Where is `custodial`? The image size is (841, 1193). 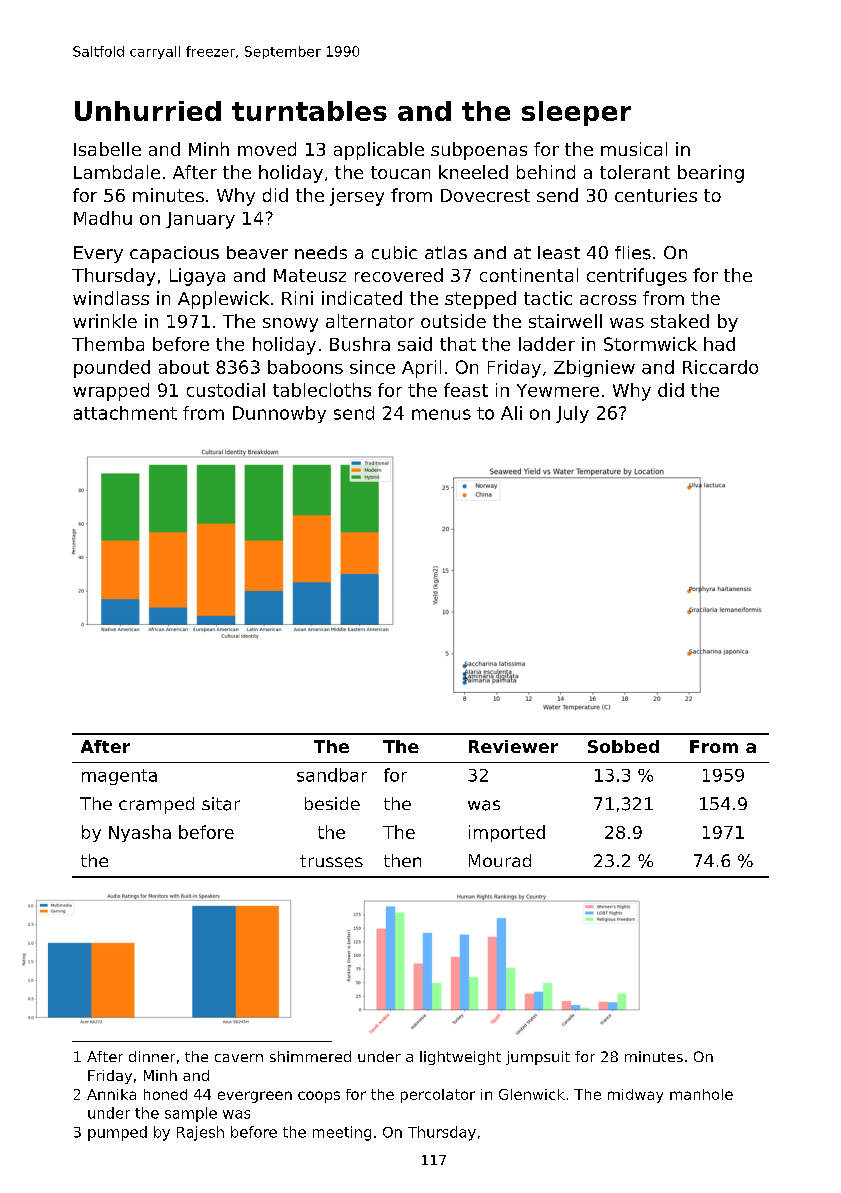 custodial is located at coordinates (226, 390).
